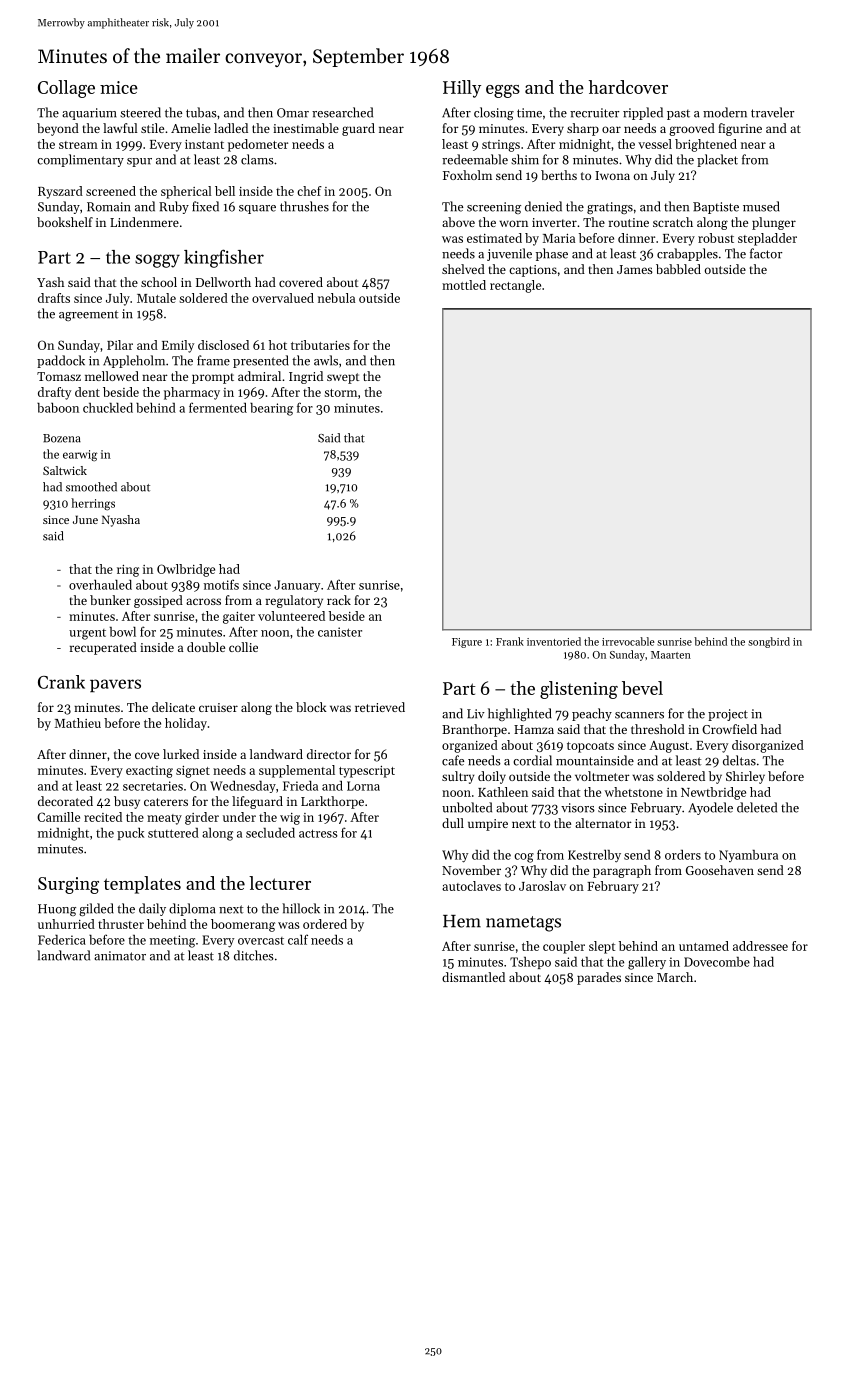 This image has height=1400, width=849. Describe the element at coordinates (473, 977) in the image. I see `dismantled` at that location.
